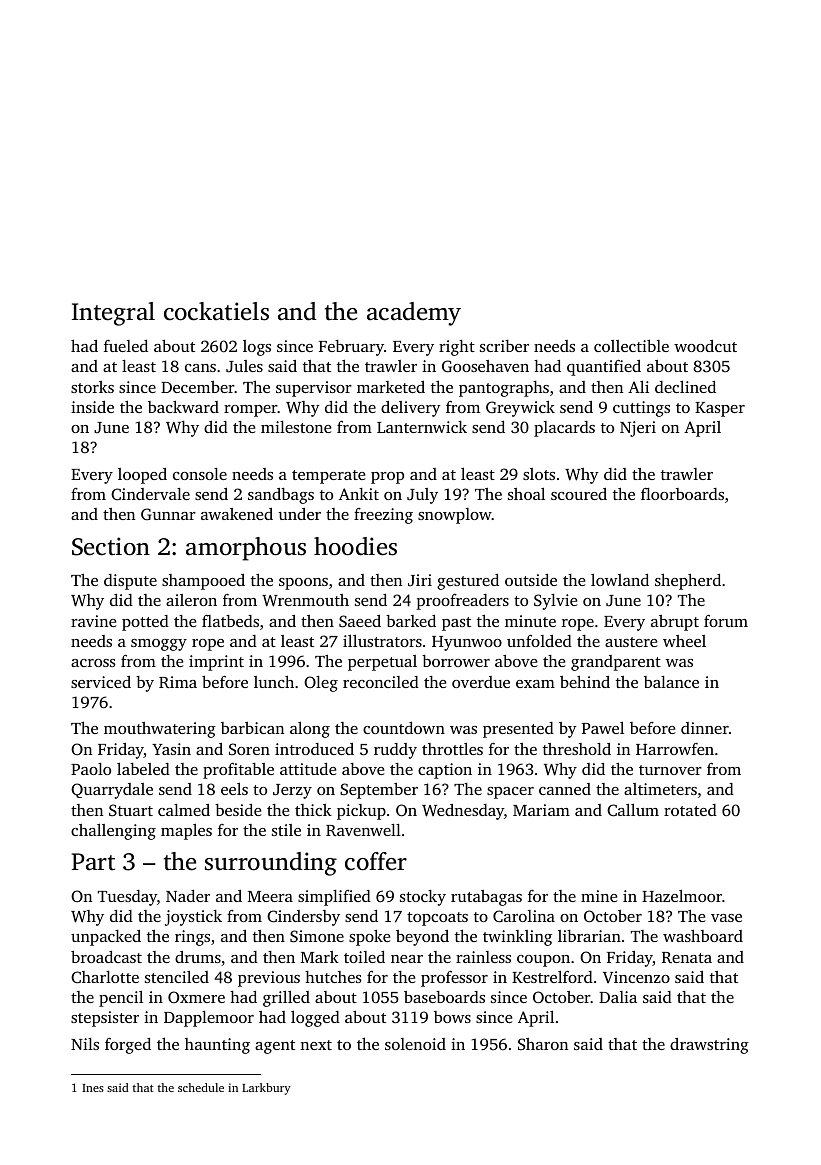 The width and height of the document is (821, 1165). What do you see at coordinates (317, 936) in the document?
I see `Simone` at bounding box center [317, 936].
